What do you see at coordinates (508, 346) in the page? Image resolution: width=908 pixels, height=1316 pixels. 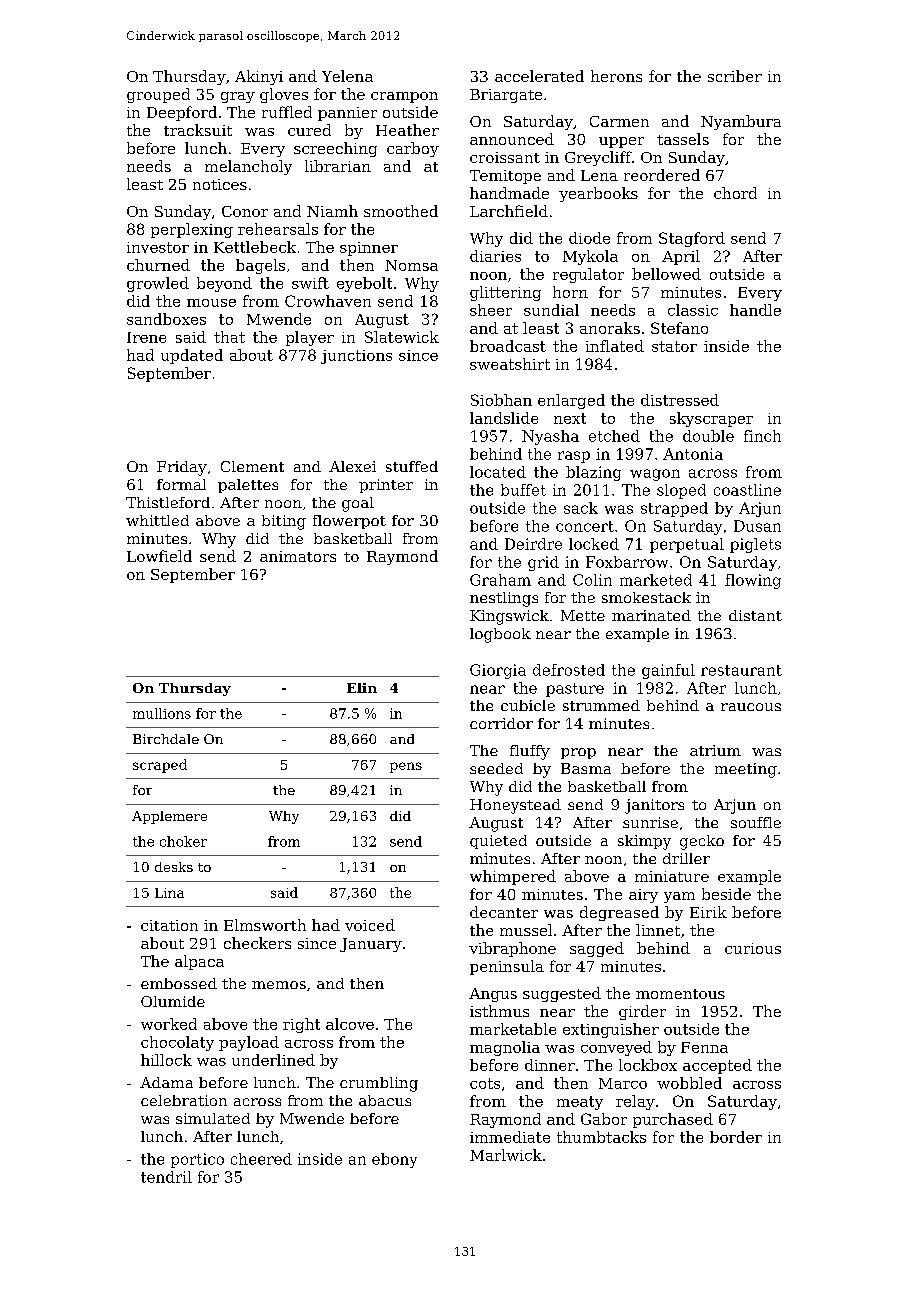 I see `broadcast` at bounding box center [508, 346].
